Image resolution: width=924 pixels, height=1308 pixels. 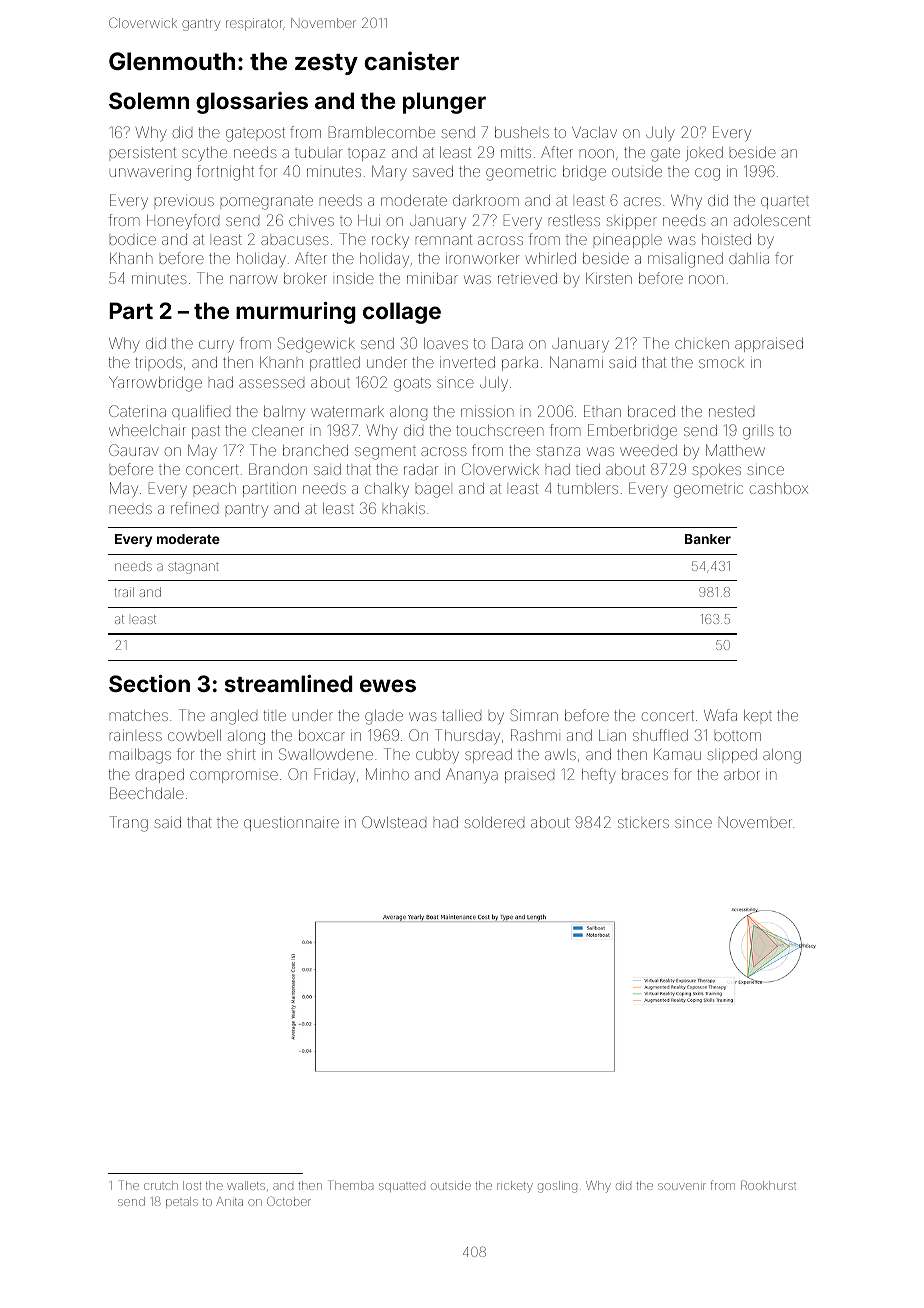 What do you see at coordinates (267, 202) in the page?
I see `pomegranate` at bounding box center [267, 202].
